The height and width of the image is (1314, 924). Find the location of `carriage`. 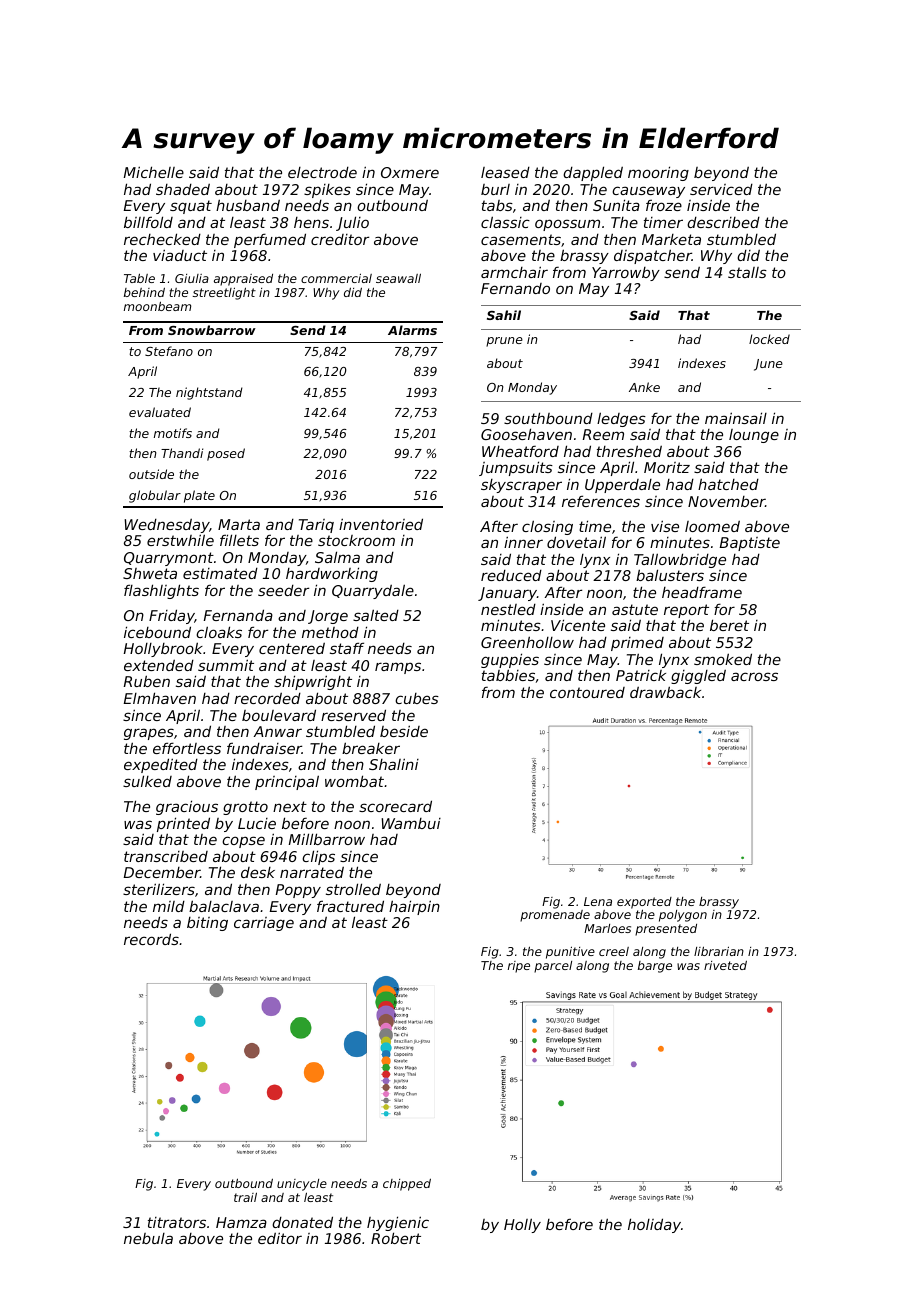

carriage is located at coordinates (264, 924).
